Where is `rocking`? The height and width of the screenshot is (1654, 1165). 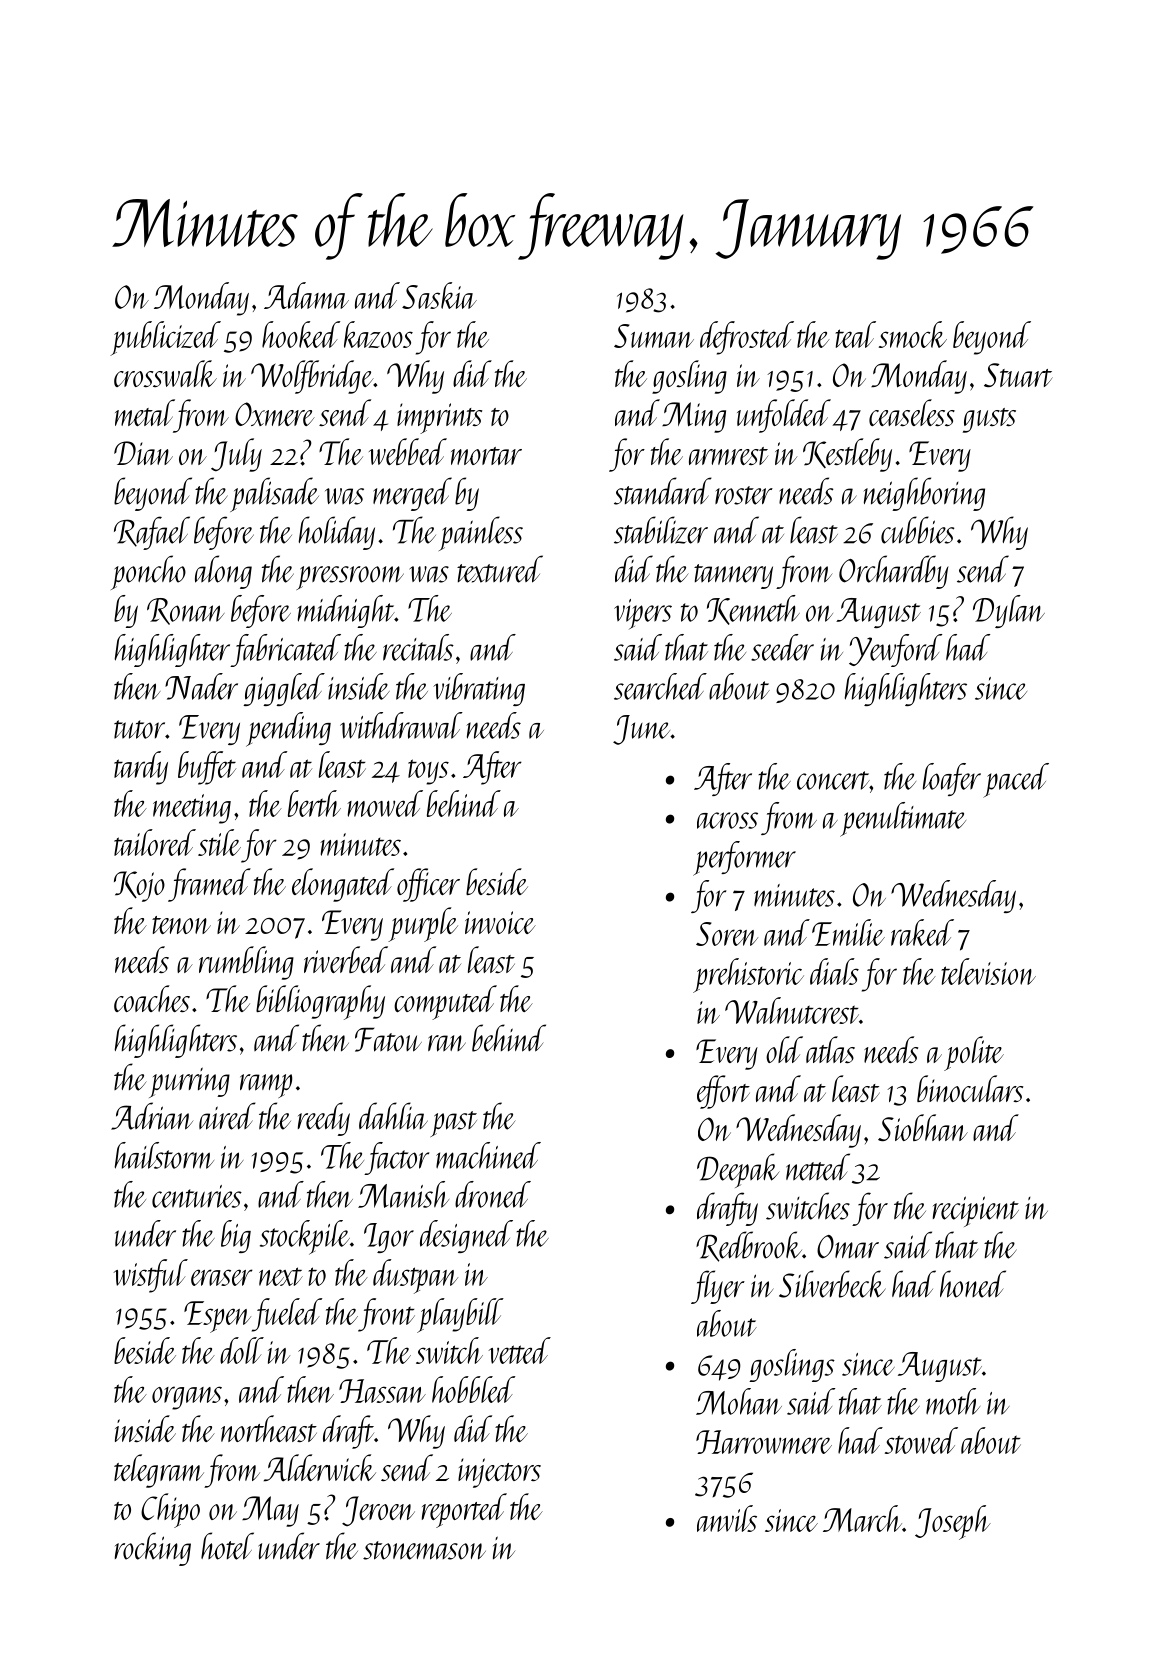
rocking is located at coordinates (153, 1549).
